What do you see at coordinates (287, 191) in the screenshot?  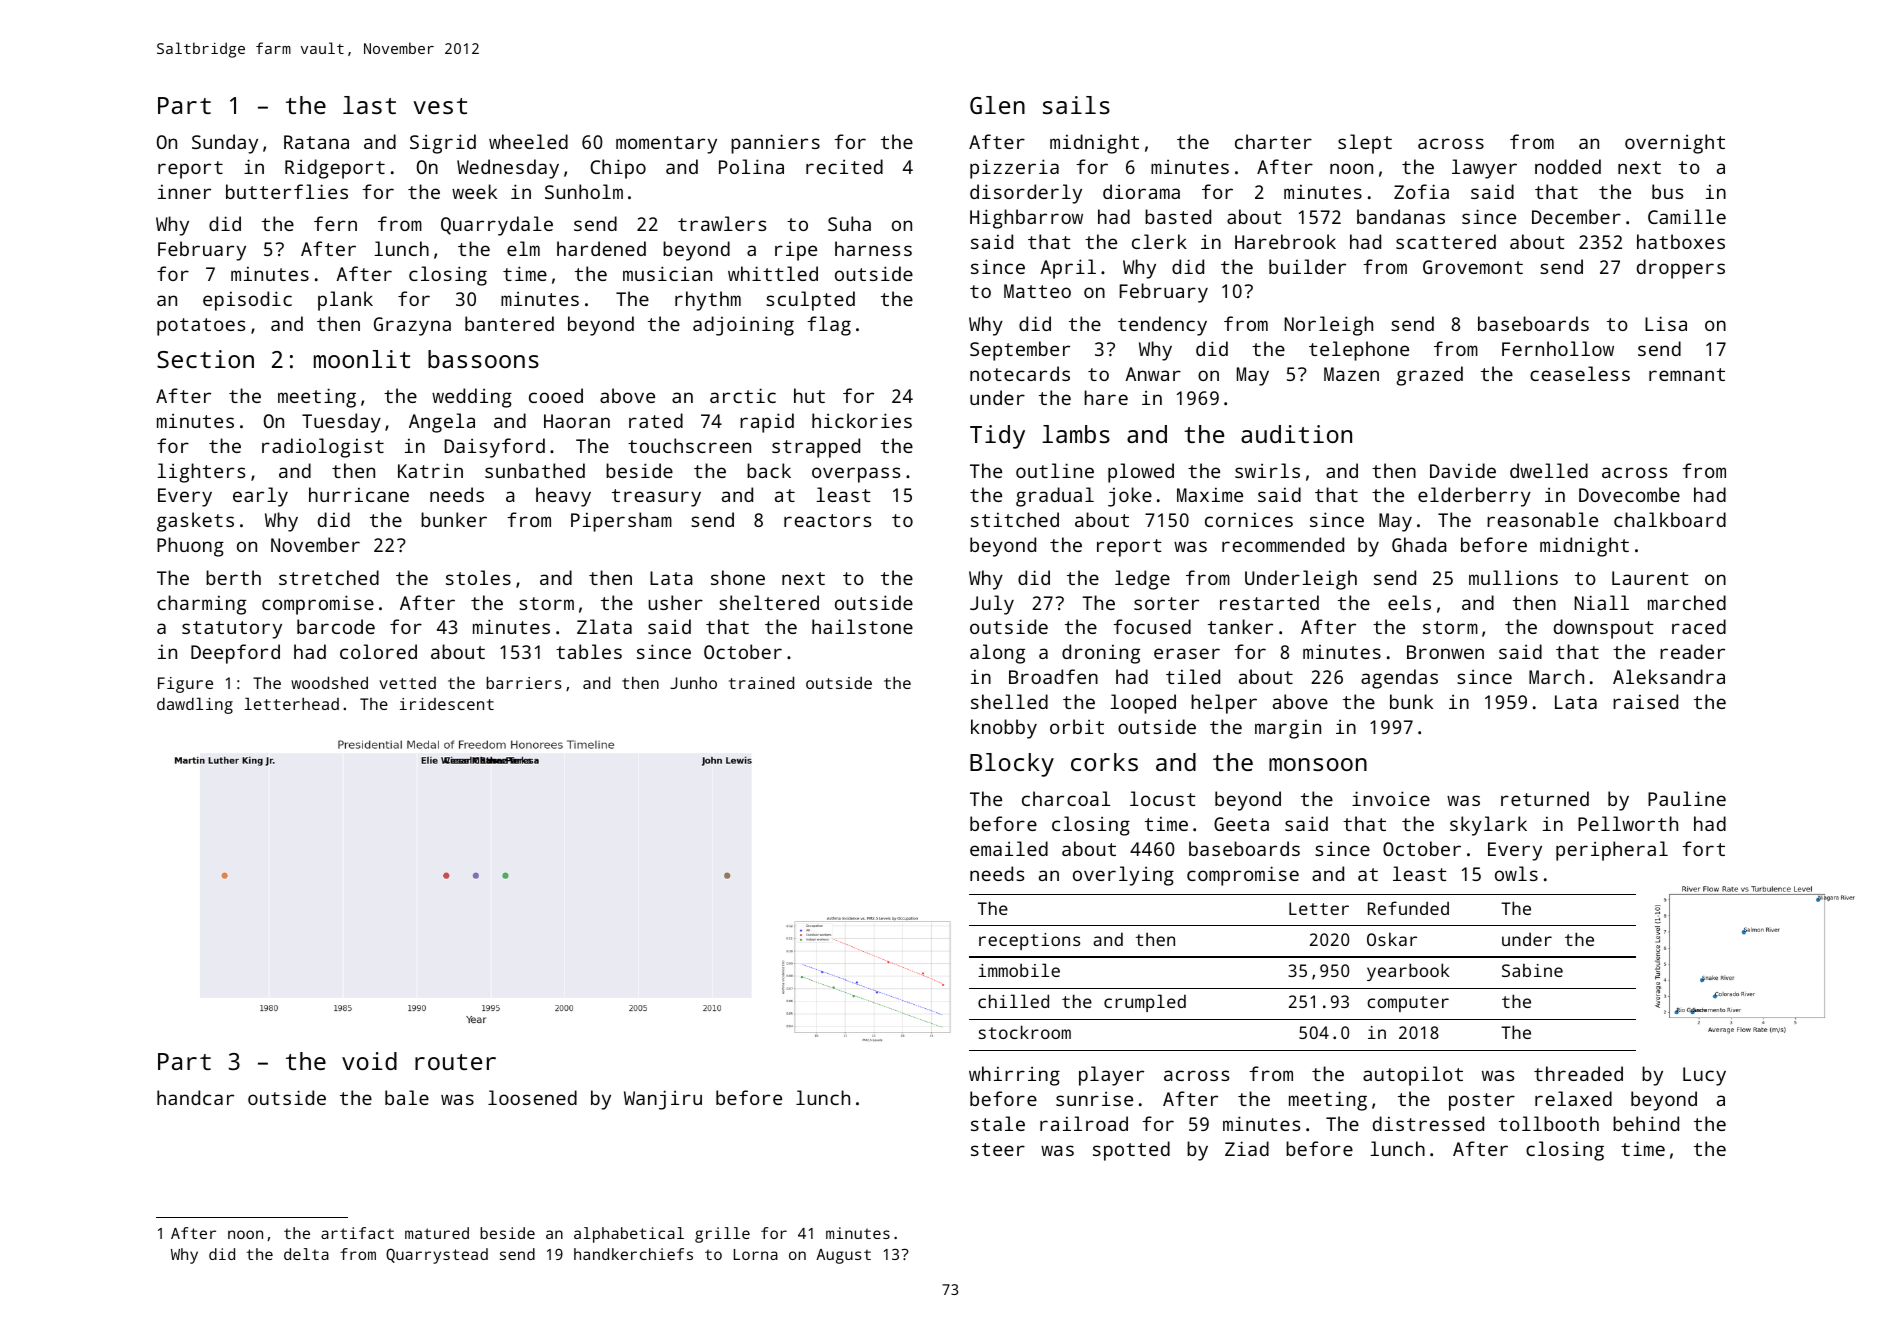 I see `butterflies` at bounding box center [287, 191].
